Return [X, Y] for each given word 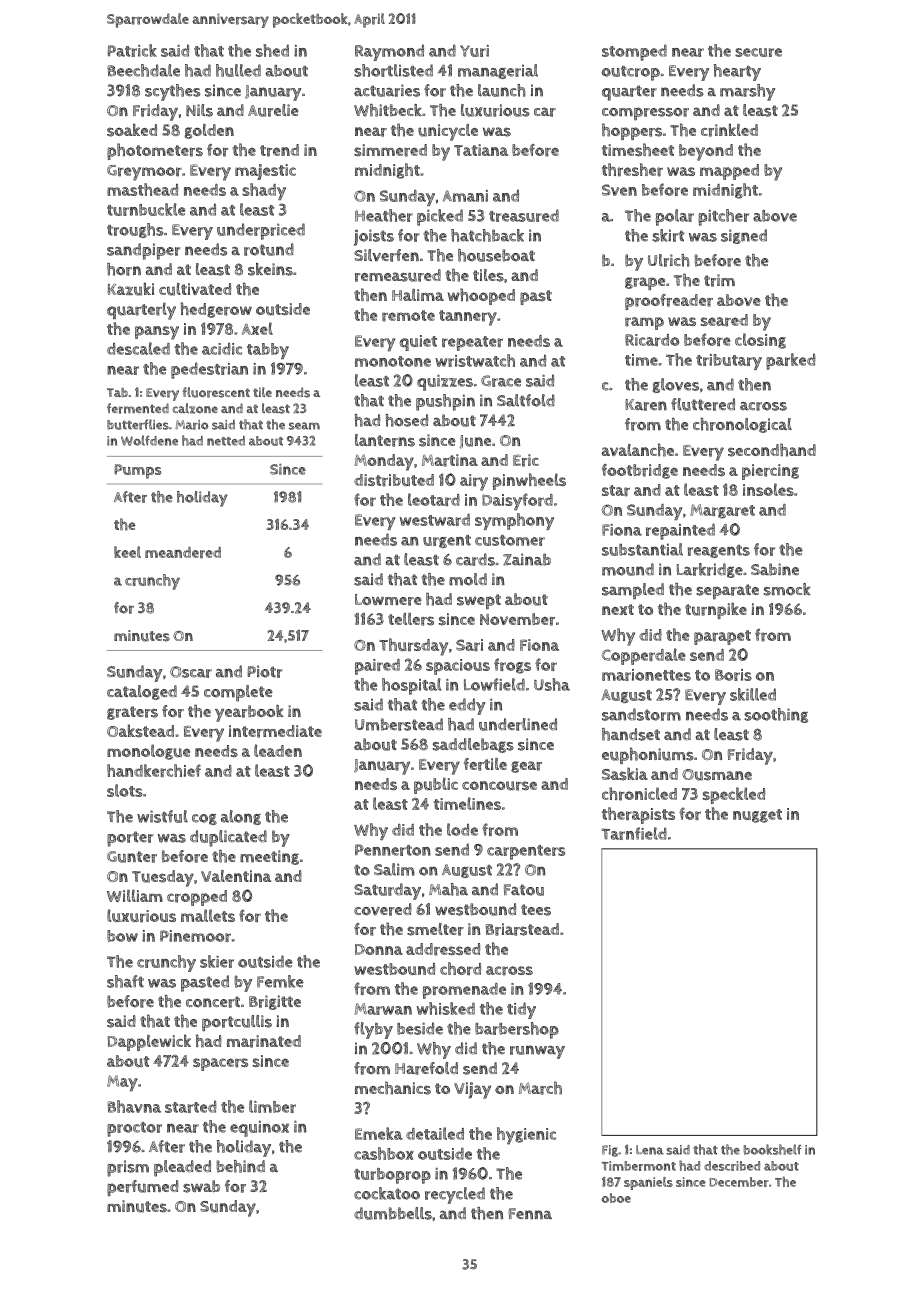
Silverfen [386, 255]
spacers [220, 1064]
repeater [472, 343]
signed [744, 236]
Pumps [138, 471]
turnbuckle [146, 209]
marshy [747, 92]
